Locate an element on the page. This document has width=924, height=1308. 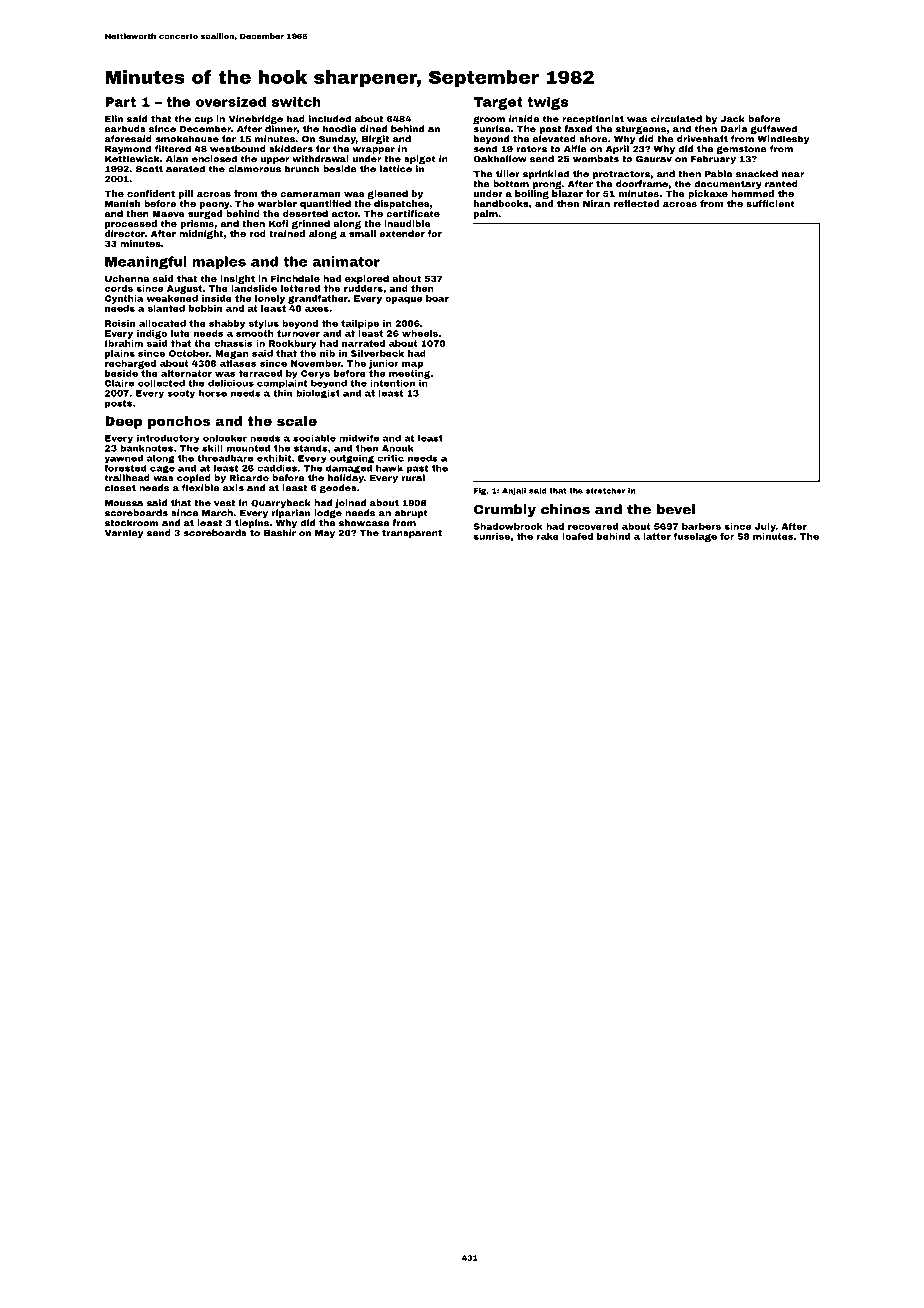
Quarrybeck is located at coordinates (281, 503).
